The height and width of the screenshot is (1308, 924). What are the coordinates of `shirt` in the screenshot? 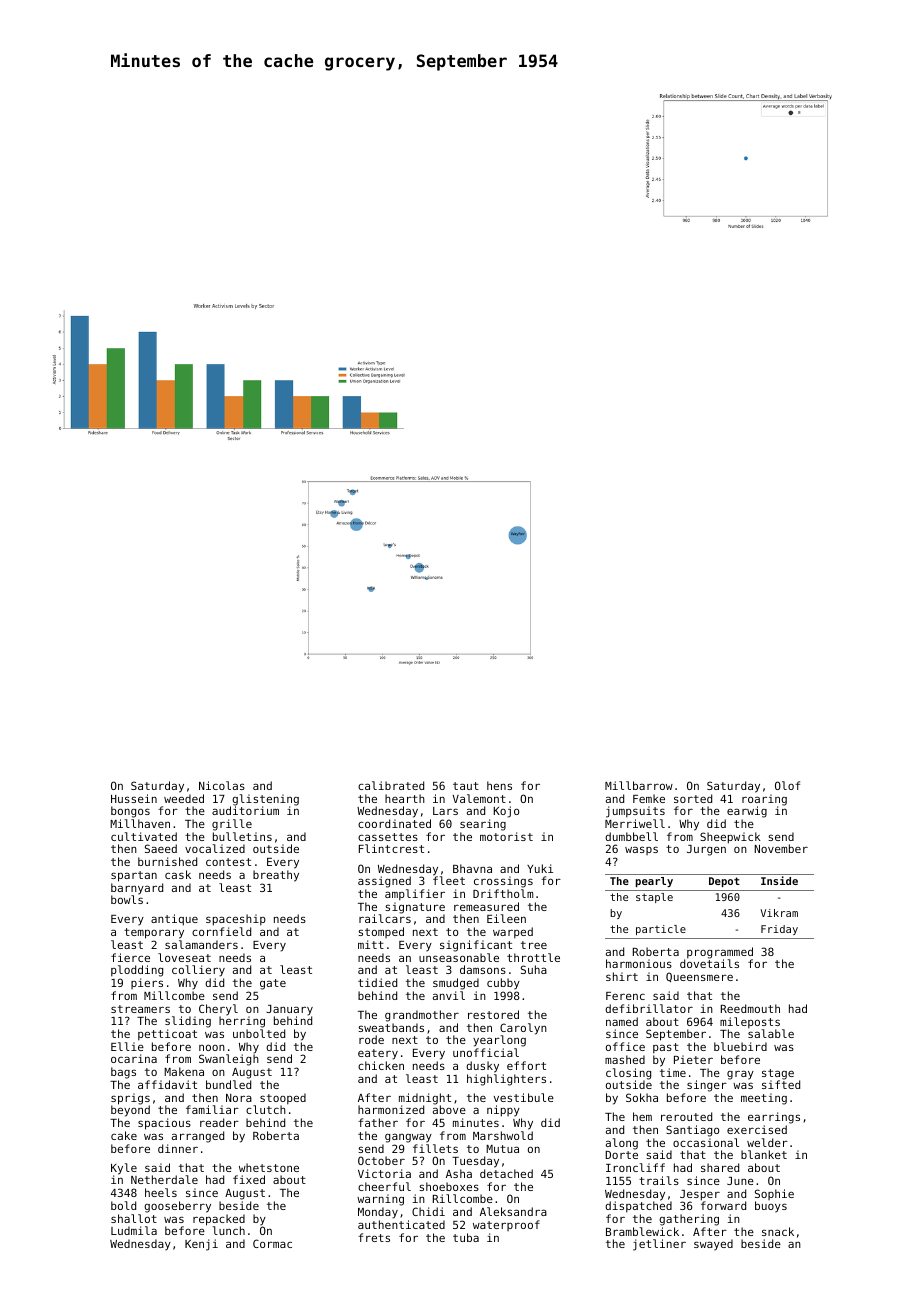 It's located at (622, 976).
